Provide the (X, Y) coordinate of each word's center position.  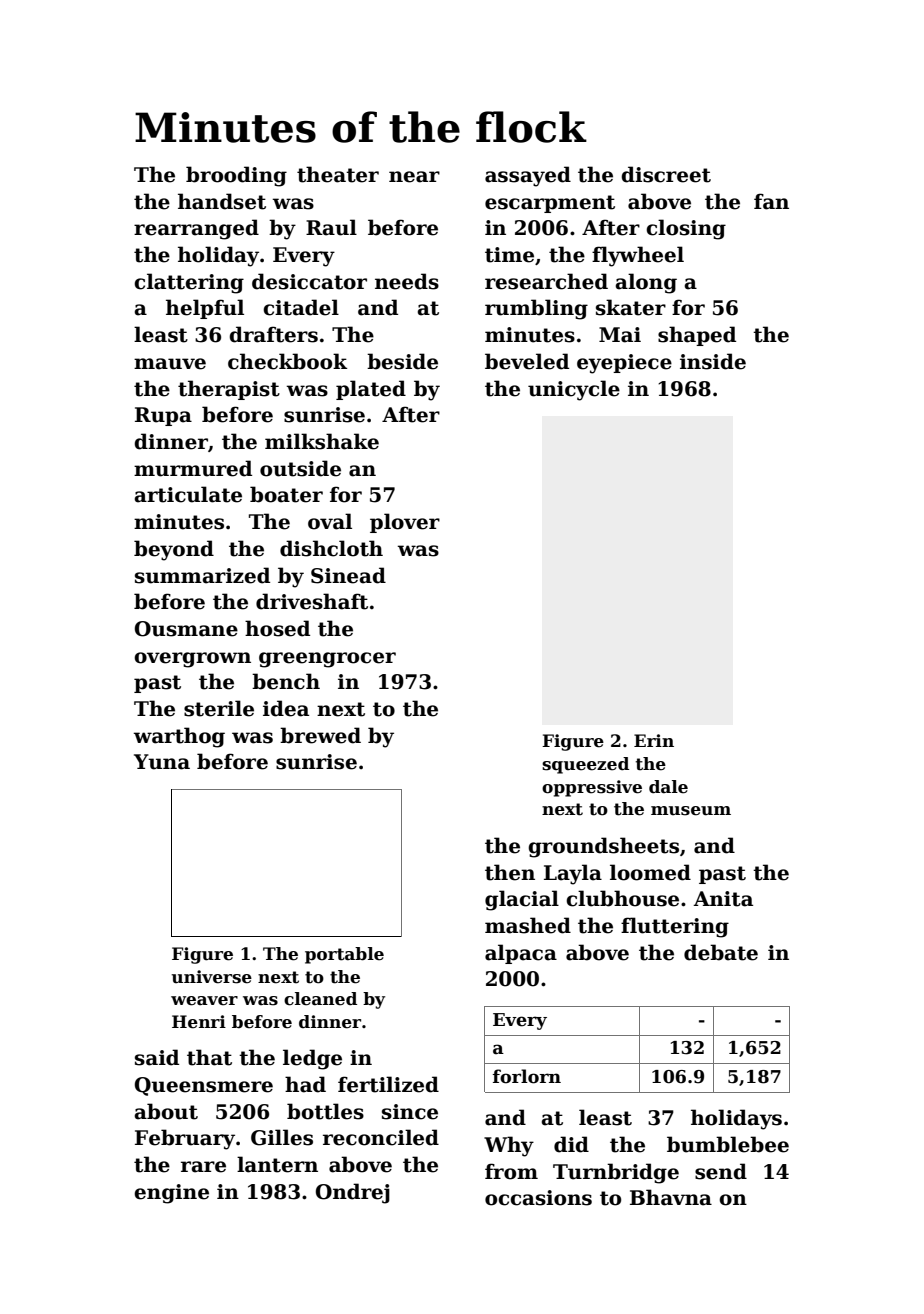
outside (300, 468)
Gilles (282, 1137)
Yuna (162, 762)
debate (721, 952)
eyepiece (624, 364)
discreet (666, 174)
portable (344, 955)
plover (405, 523)
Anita (723, 899)
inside (713, 361)
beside (402, 361)
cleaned (320, 999)
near (414, 177)
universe (212, 977)
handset (222, 201)
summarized (202, 575)
